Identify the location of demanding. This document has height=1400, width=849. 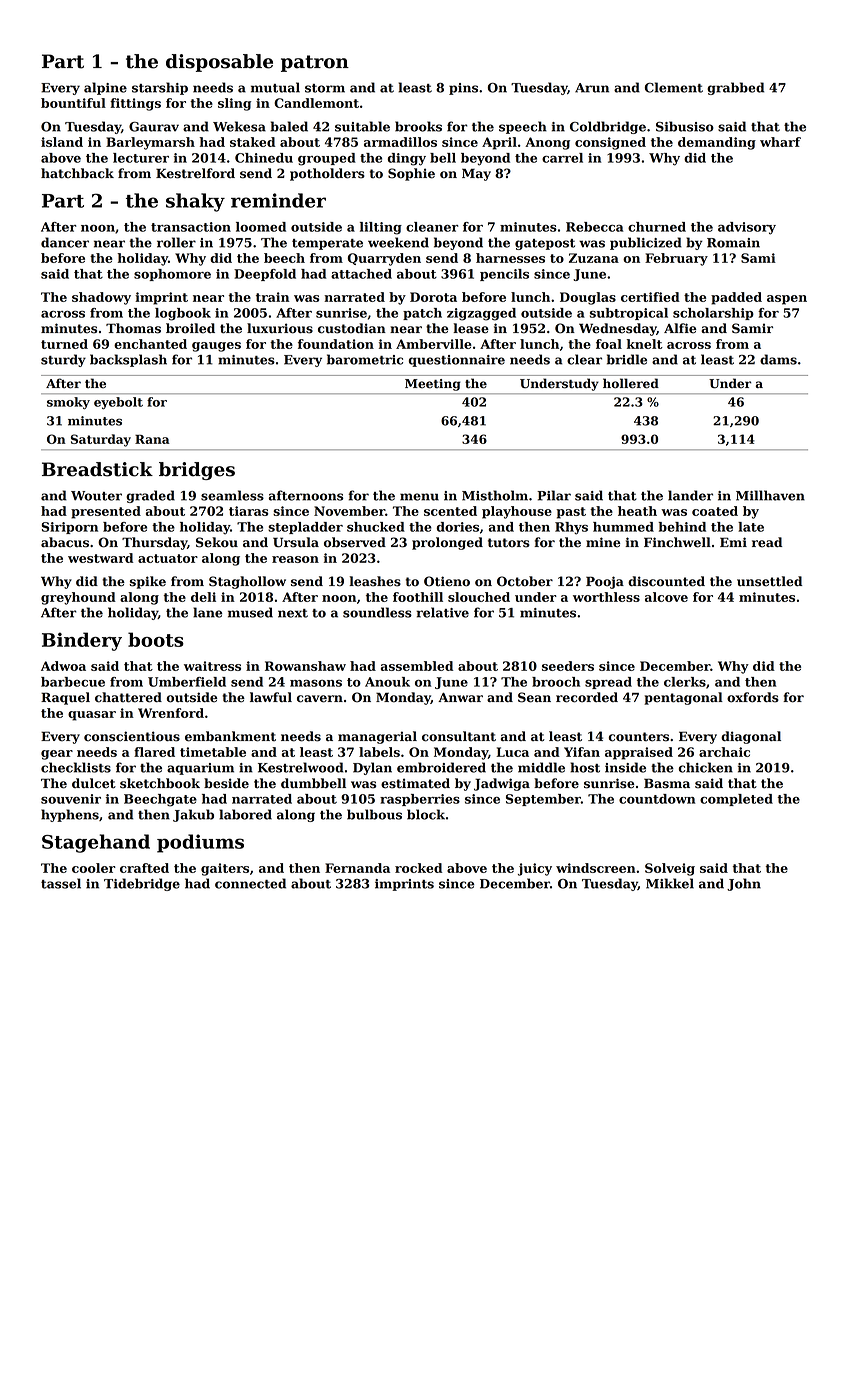
(717, 143).
